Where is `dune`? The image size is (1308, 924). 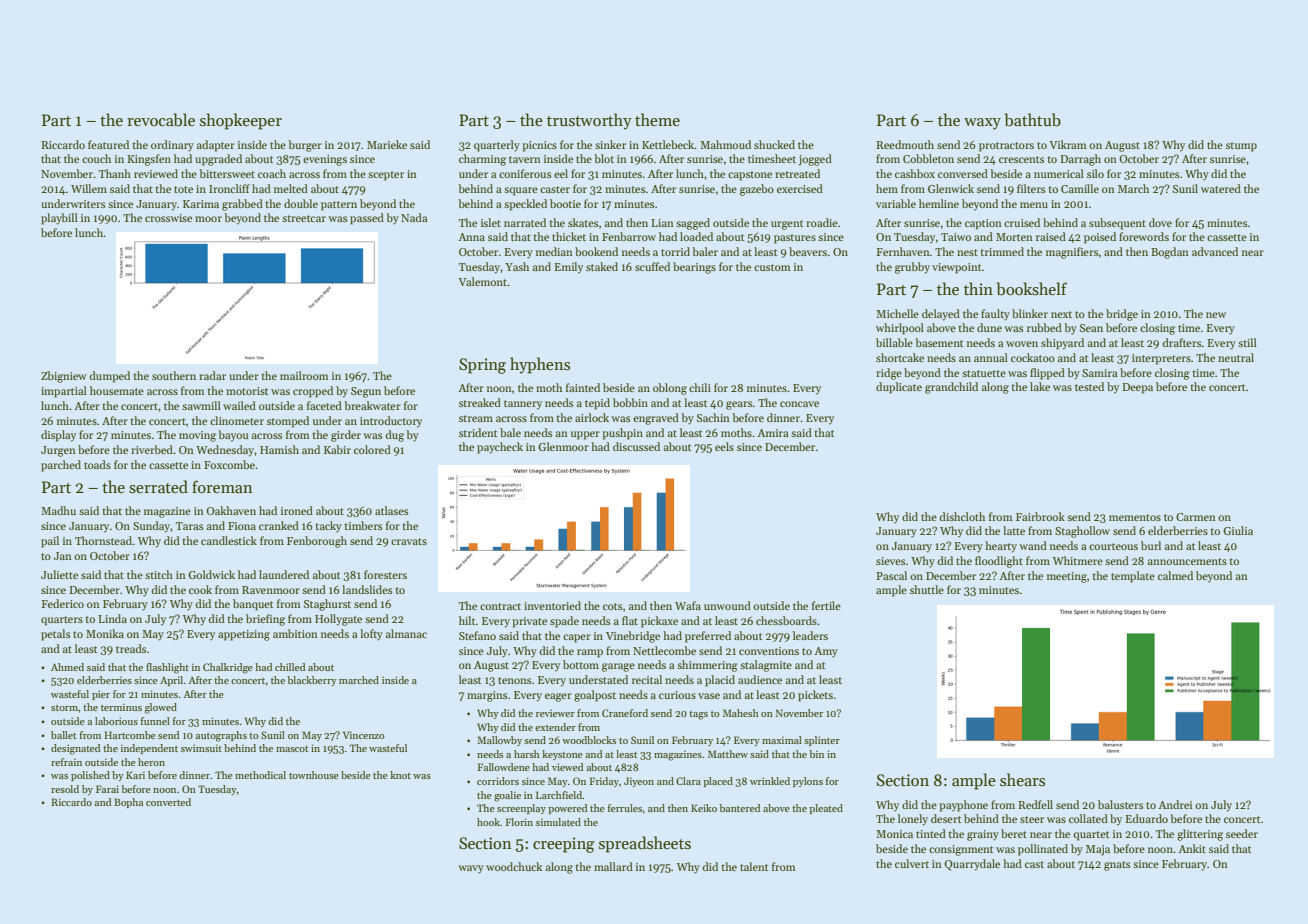
dune is located at coordinates (989, 327).
